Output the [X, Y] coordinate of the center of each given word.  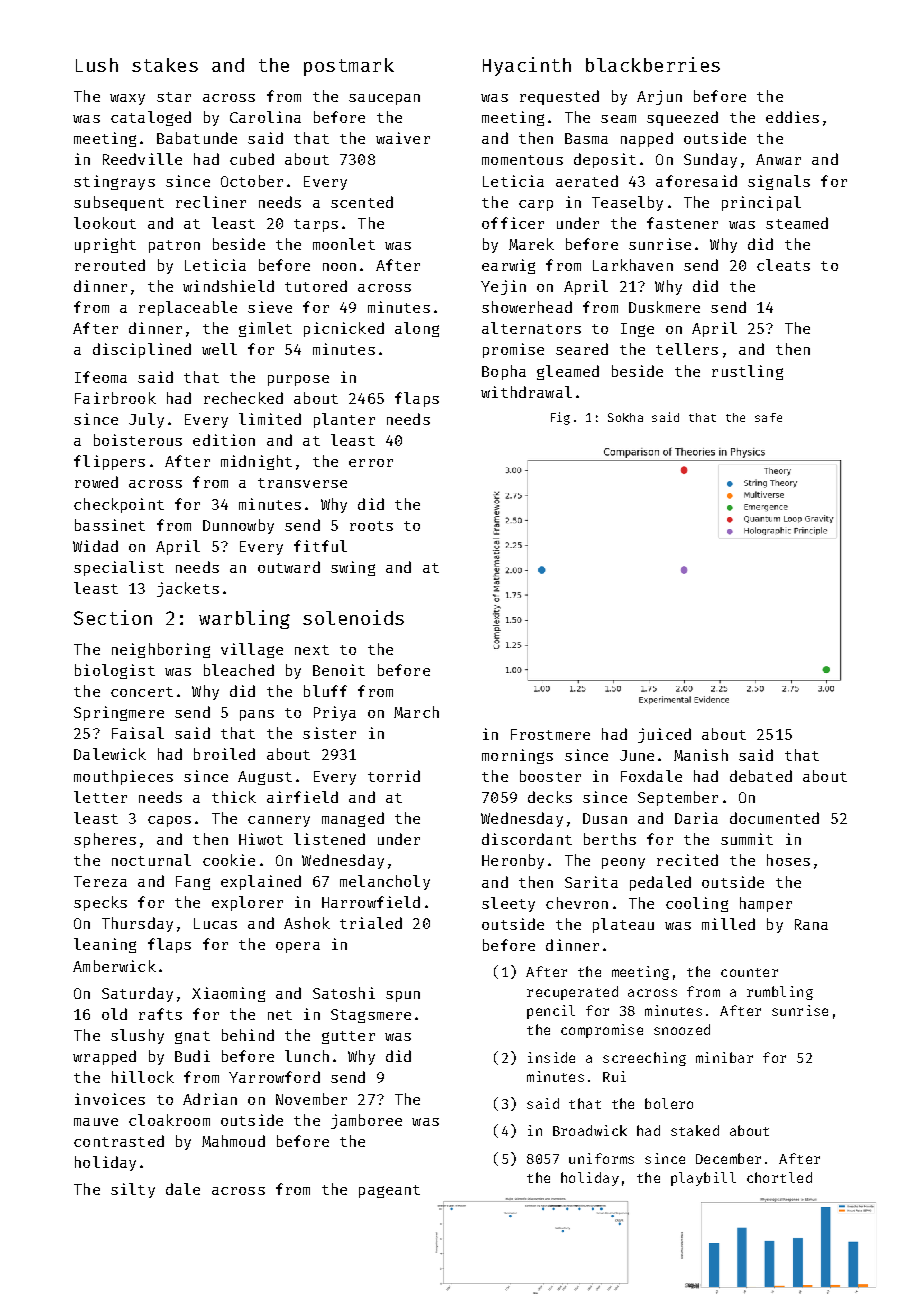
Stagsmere [371, 1016]
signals [779, 182]
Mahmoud [233, 1141]
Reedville [142, 159]
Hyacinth [527, 66]
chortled [779, 1177]
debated [761, 776]
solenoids [353, 617]
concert [142, 692]
